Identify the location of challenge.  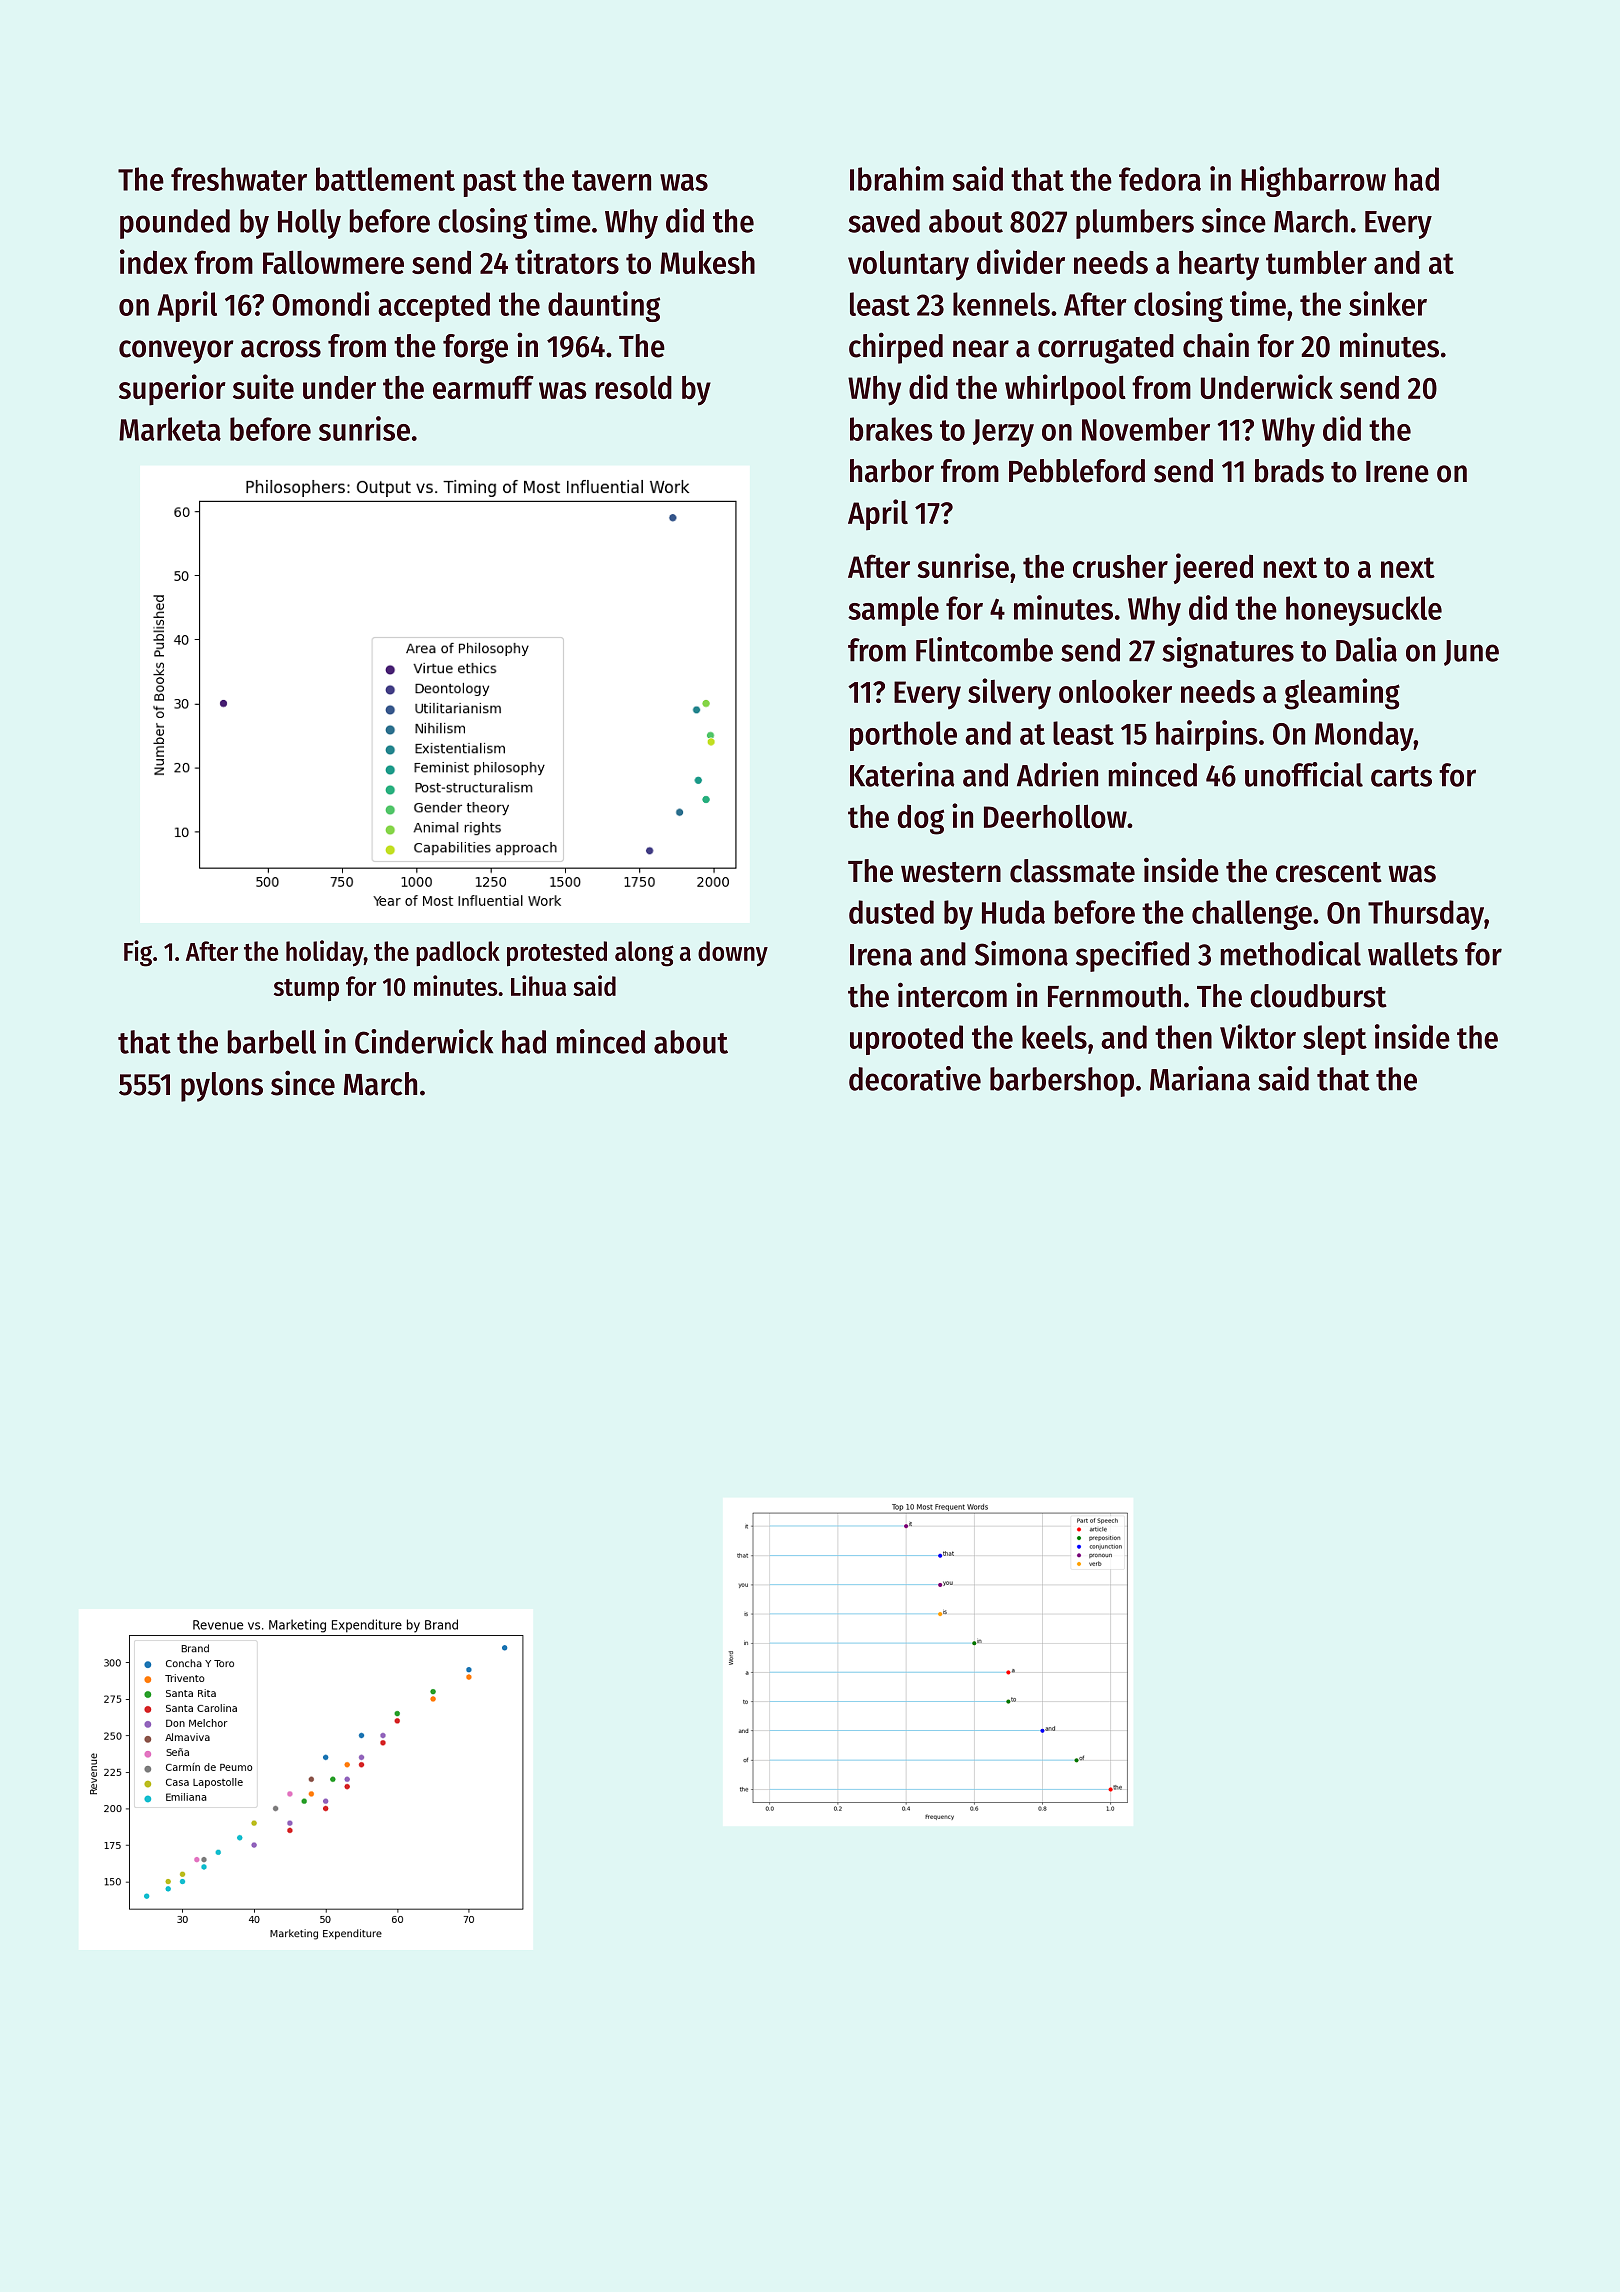
(1252, 915).
